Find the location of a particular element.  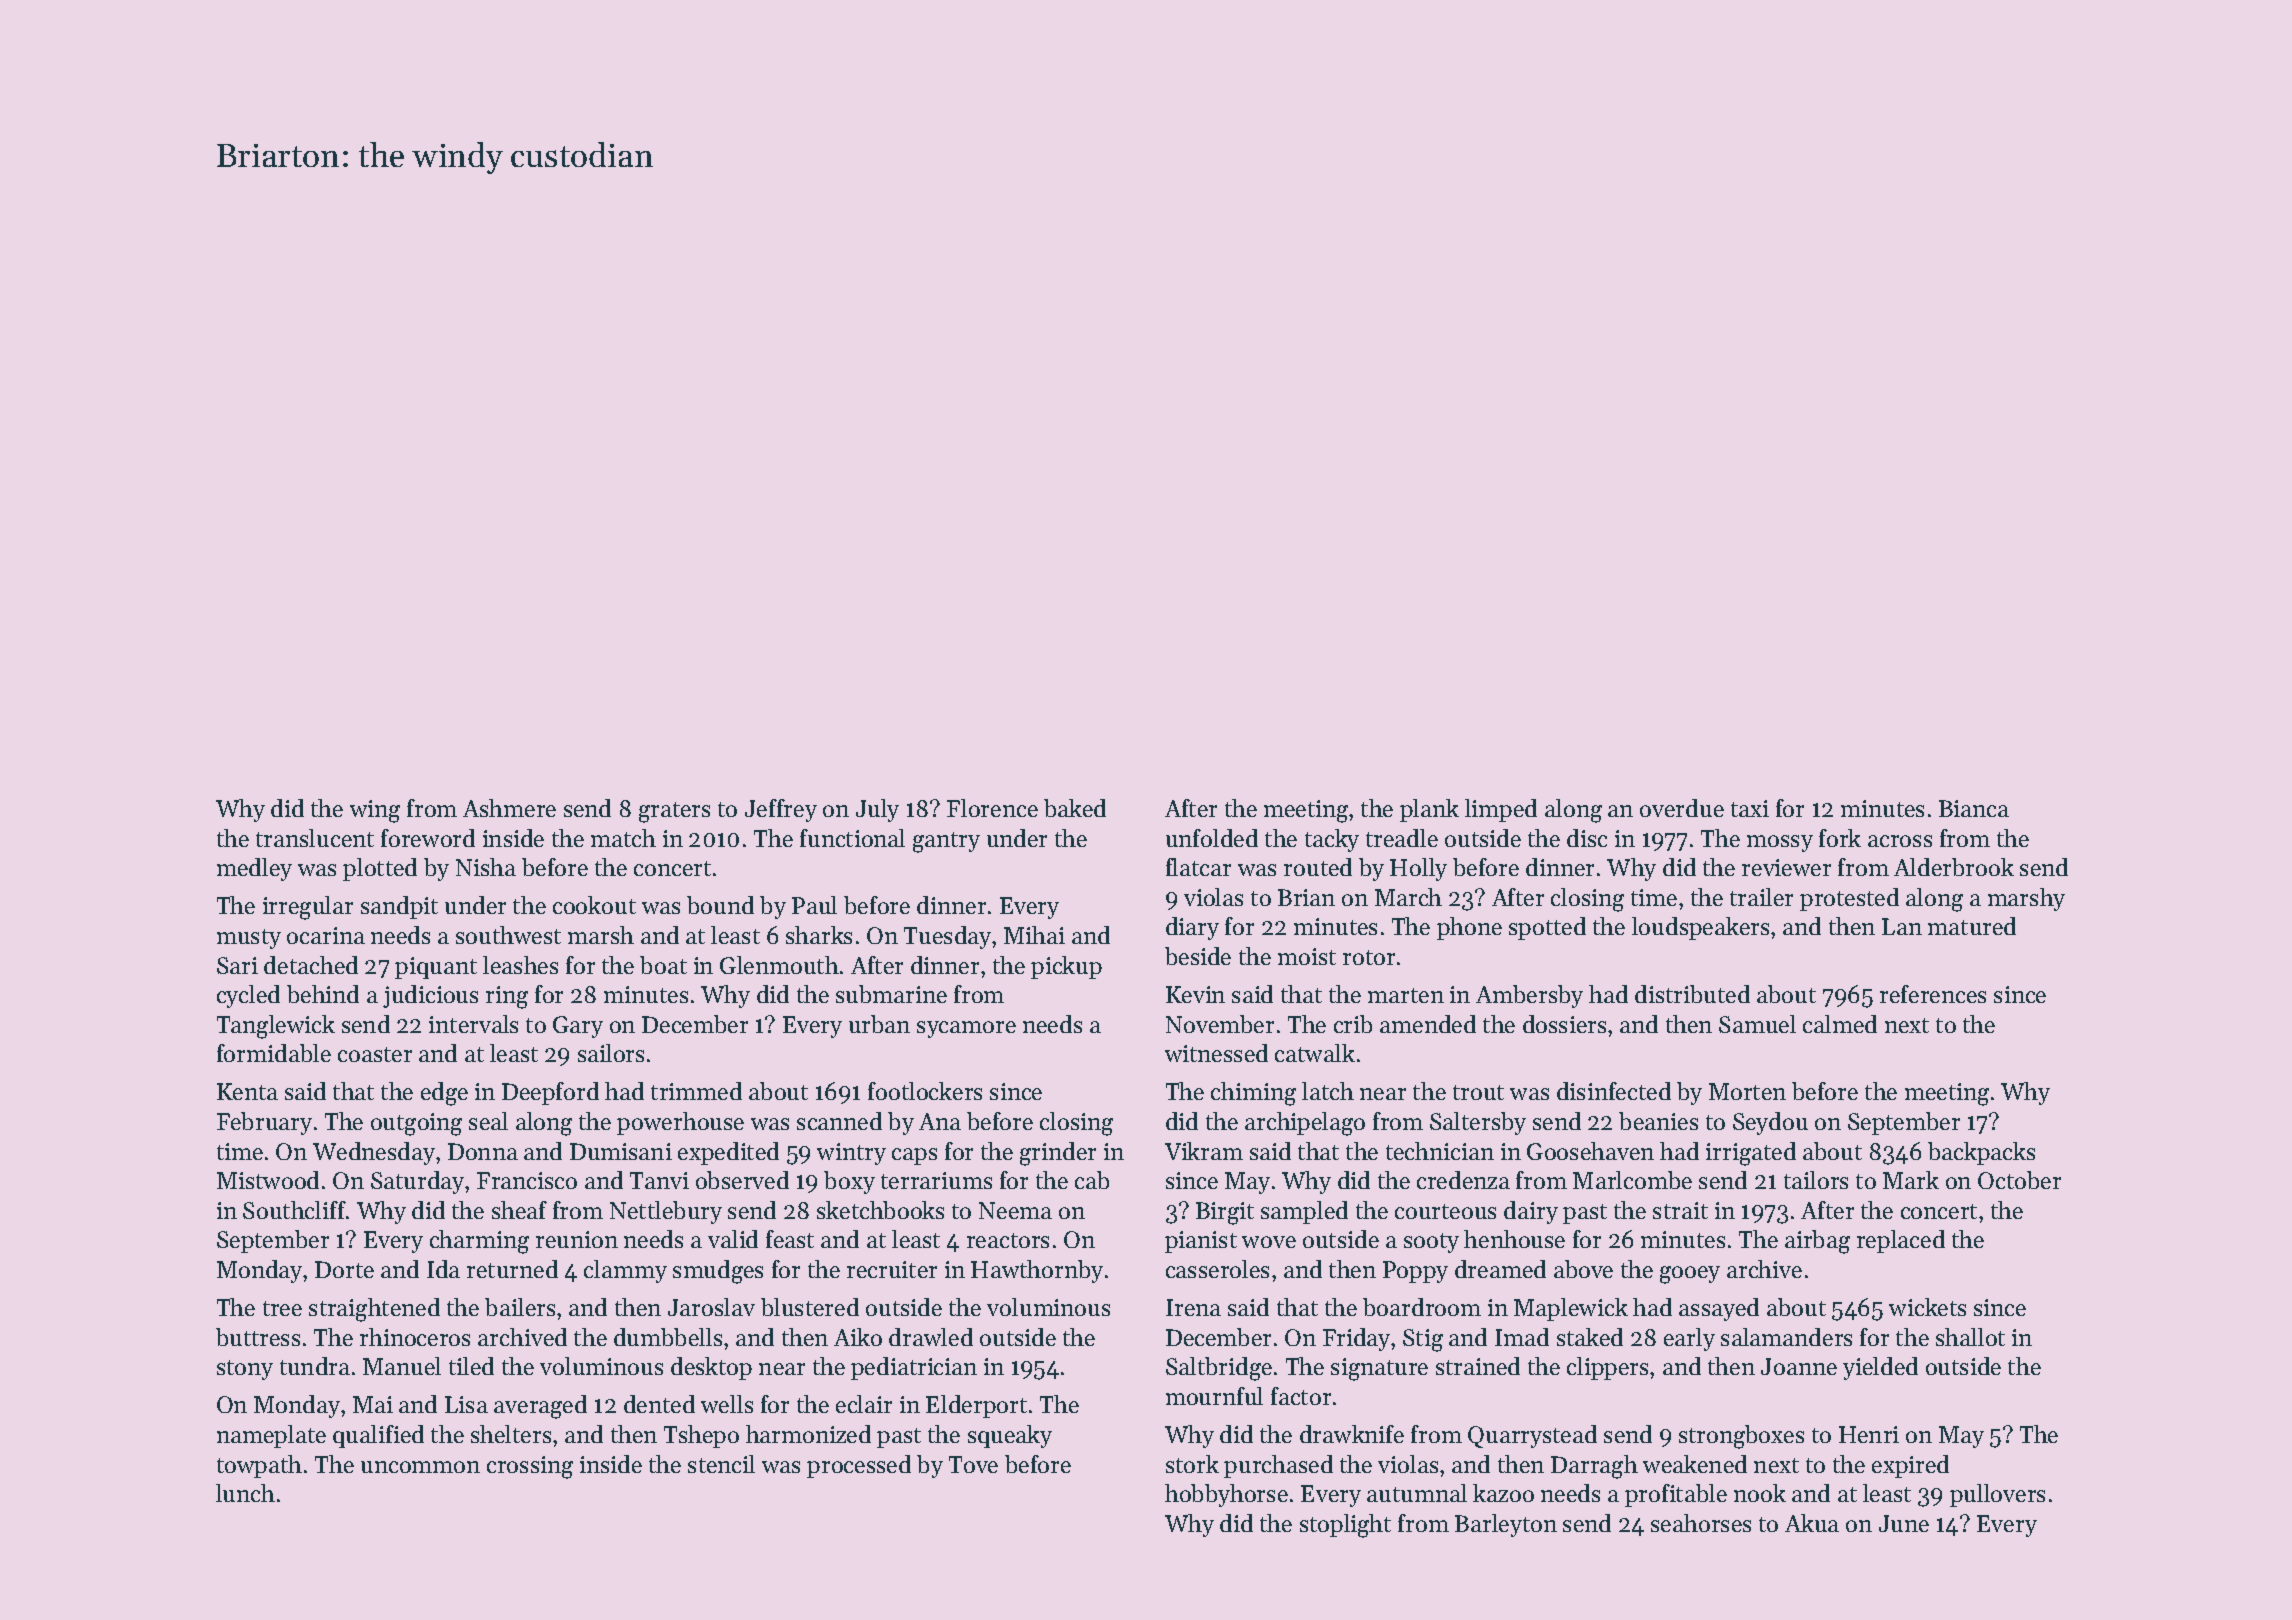

tiled is located at coordinates (471, 1366).
